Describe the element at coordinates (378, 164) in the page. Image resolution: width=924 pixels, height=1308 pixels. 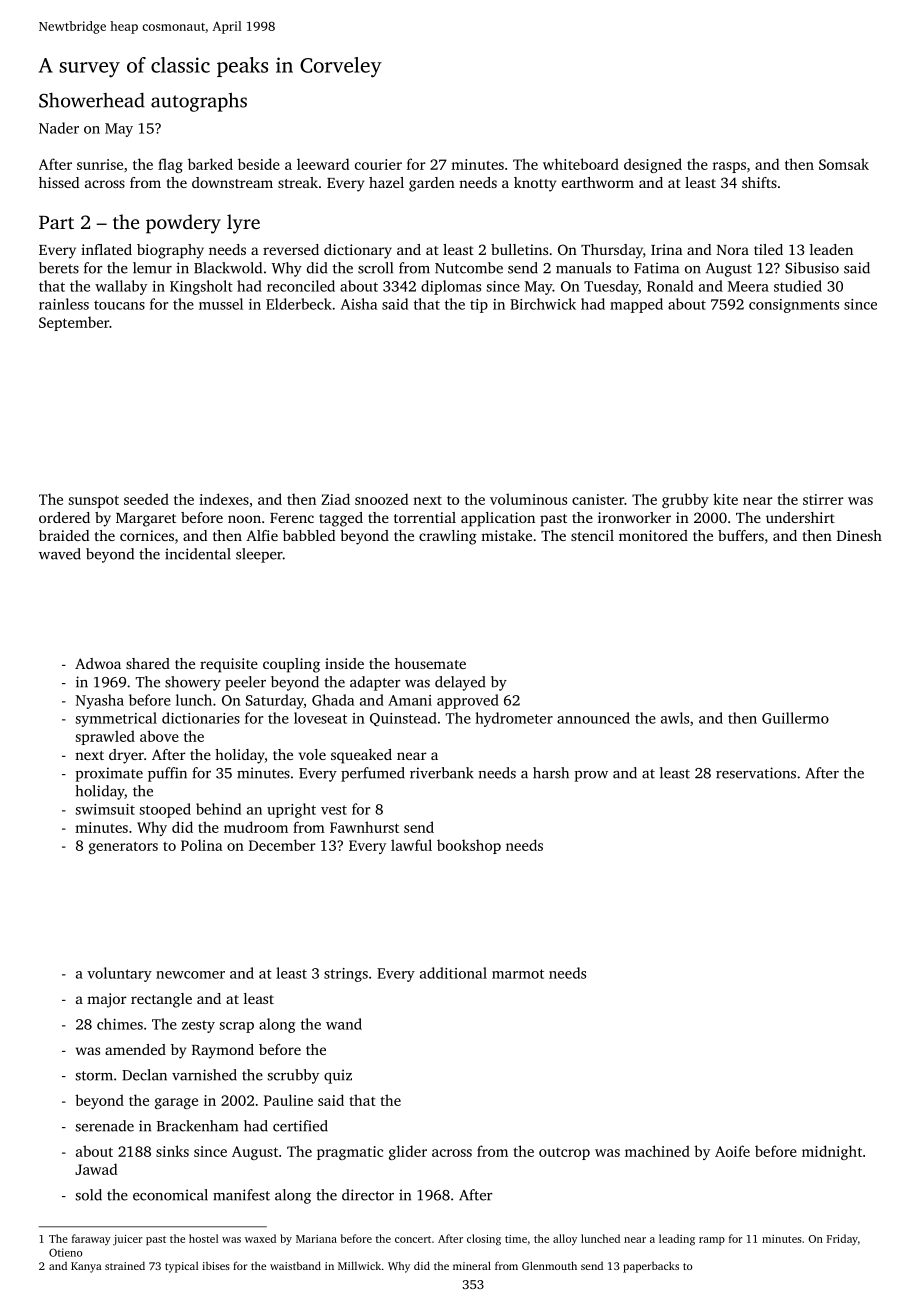
I see `courier` at that location.
